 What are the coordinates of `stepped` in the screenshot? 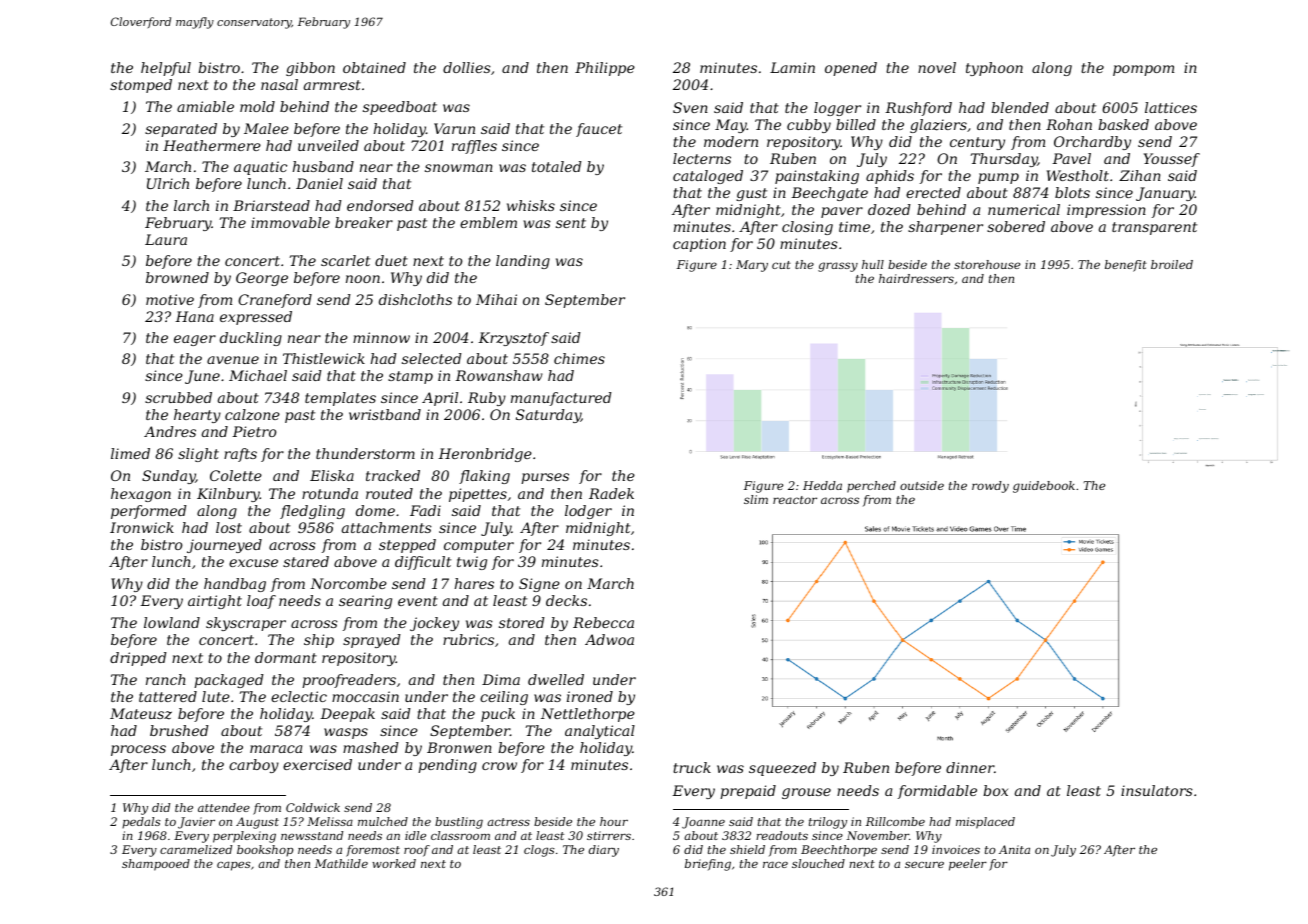 It's located at (407, 546).
